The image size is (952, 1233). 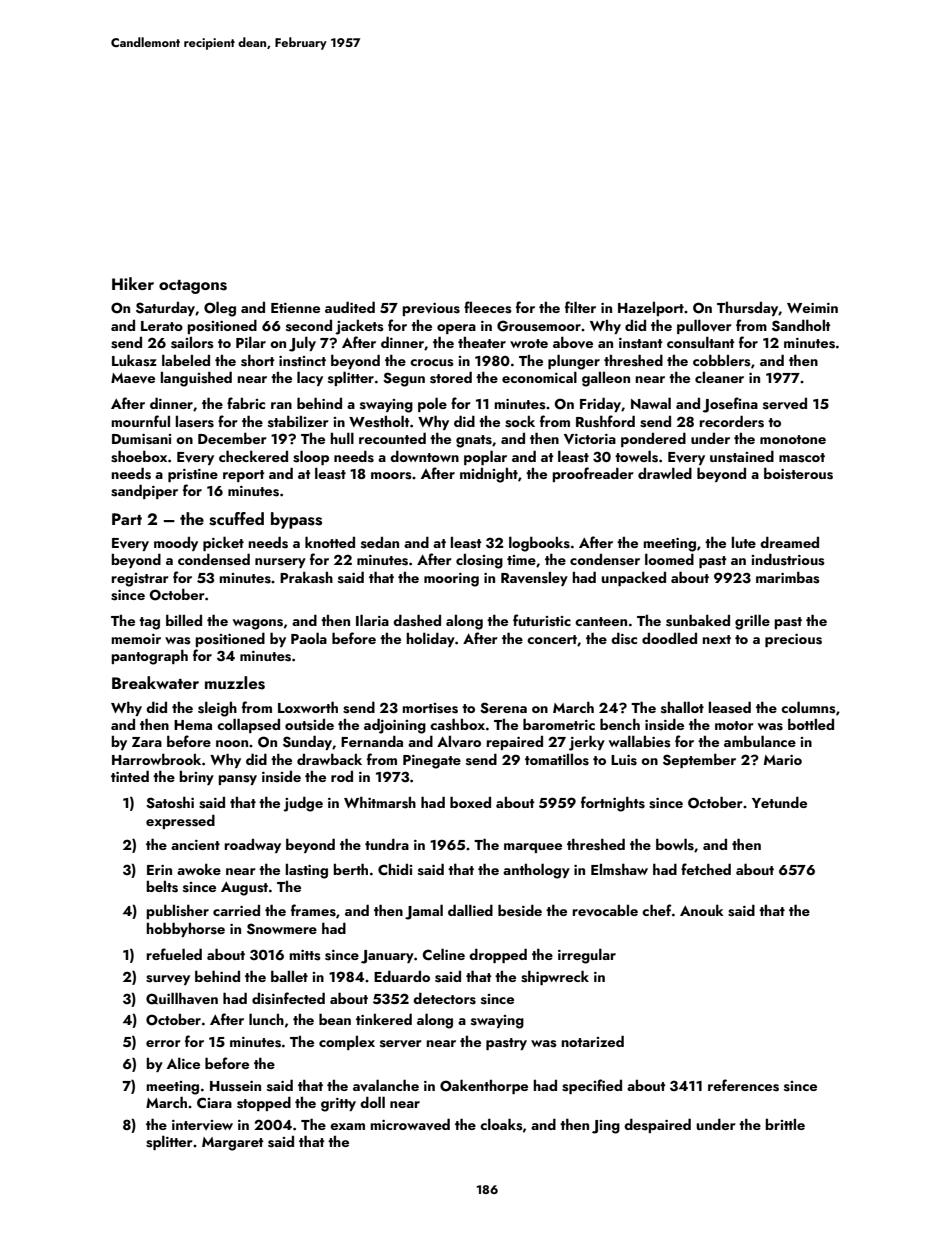 I want to click on expressed, so click(x=180, y=821).
